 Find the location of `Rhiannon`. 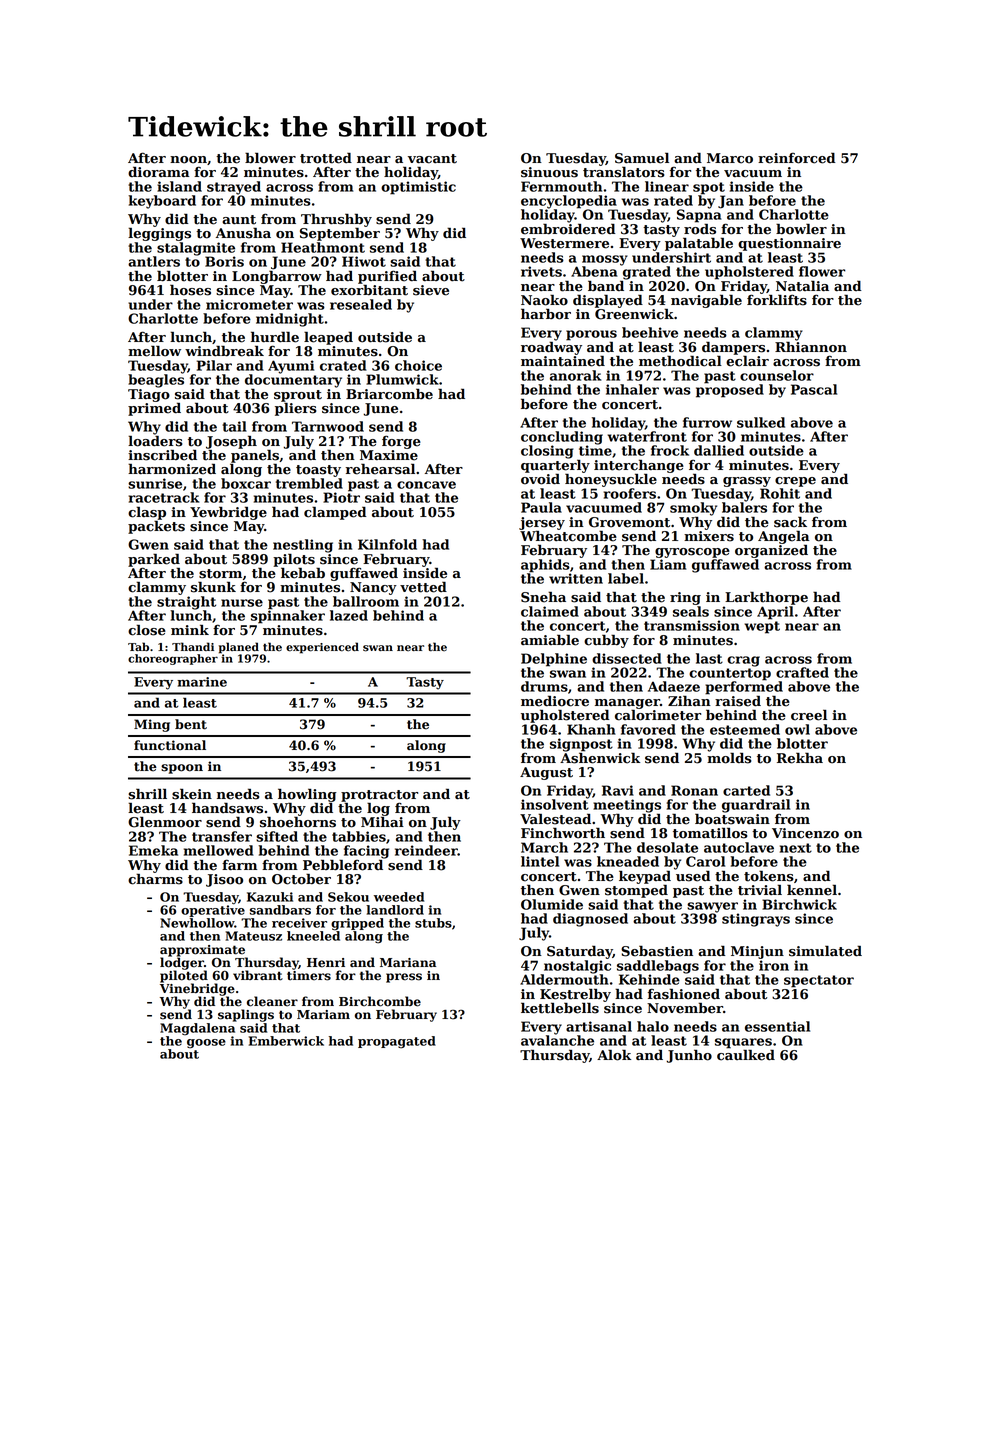

Rhiannon is located at coordinates (811, 347).
